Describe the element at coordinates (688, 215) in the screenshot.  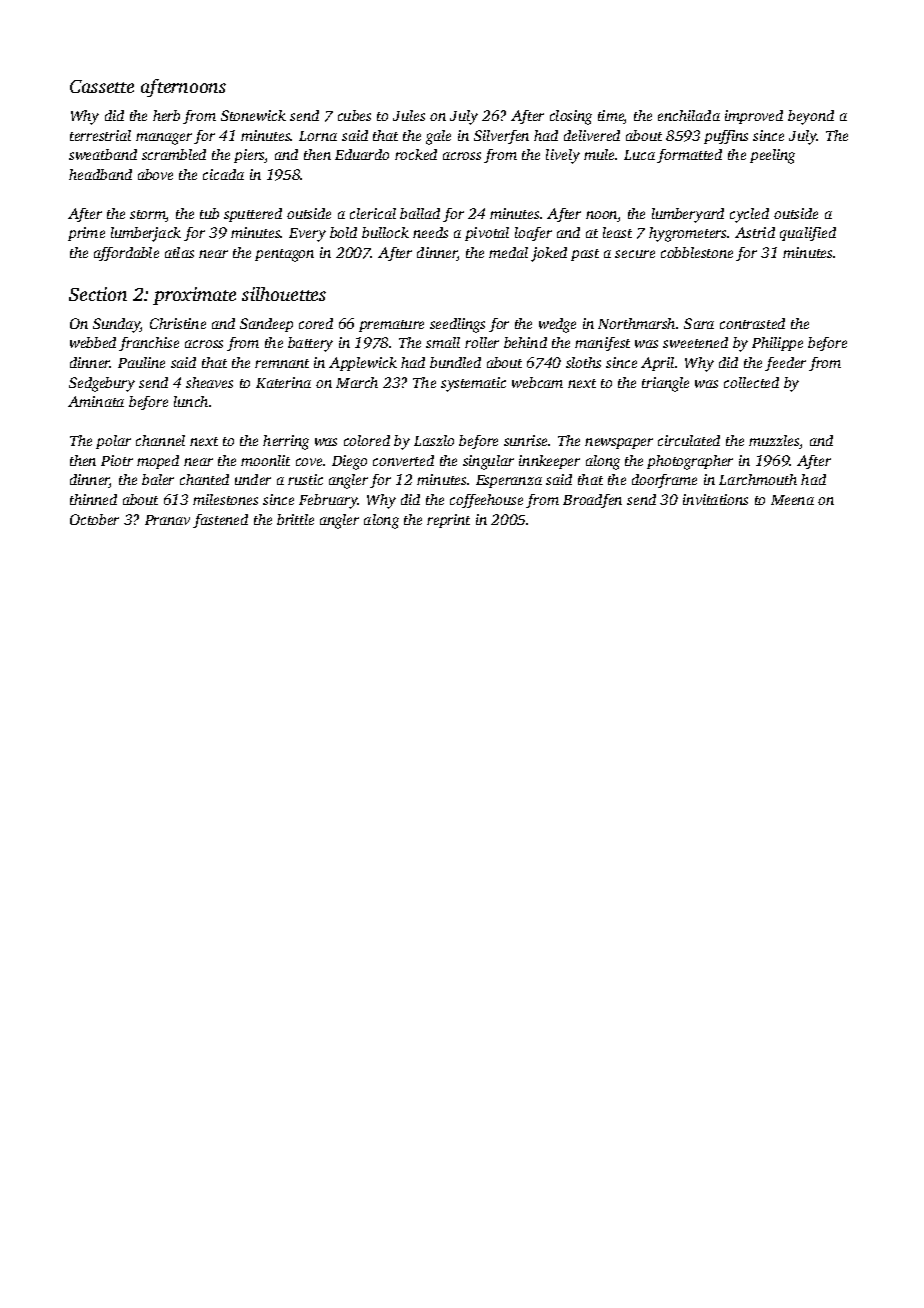
I see `lumberyard` at that location.
